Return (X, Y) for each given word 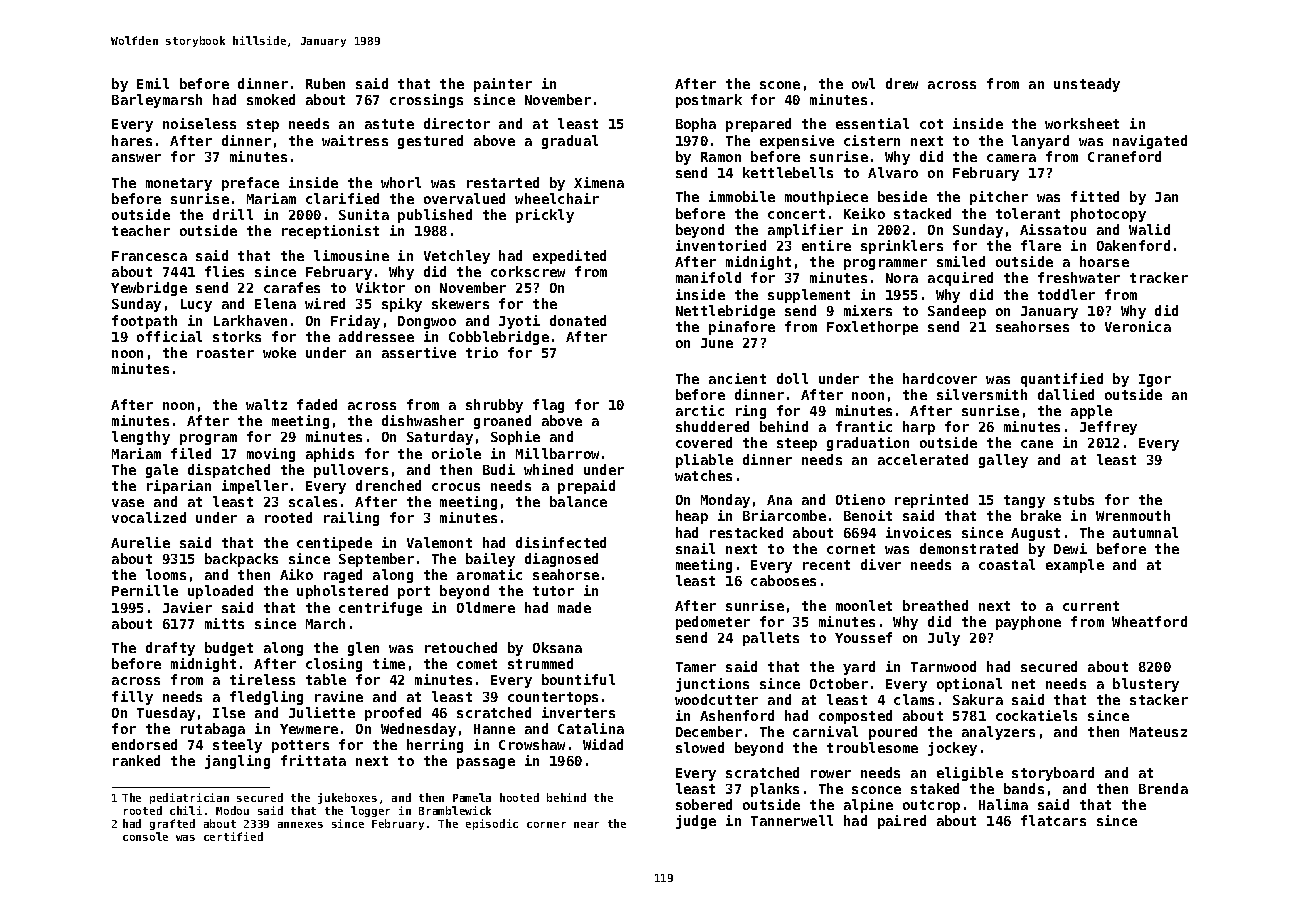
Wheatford (1149, 621)
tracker (1159, 277)
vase (128, 503)
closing (334, 665)
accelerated (923, 459)
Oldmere (486, 607)
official (169, 336)
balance (578, 501)
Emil (153, 83)
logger (370, 811)
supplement (809, 296)
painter (503, 85)
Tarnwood (943, 666)
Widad (603, 744)
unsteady (1087, 85)
